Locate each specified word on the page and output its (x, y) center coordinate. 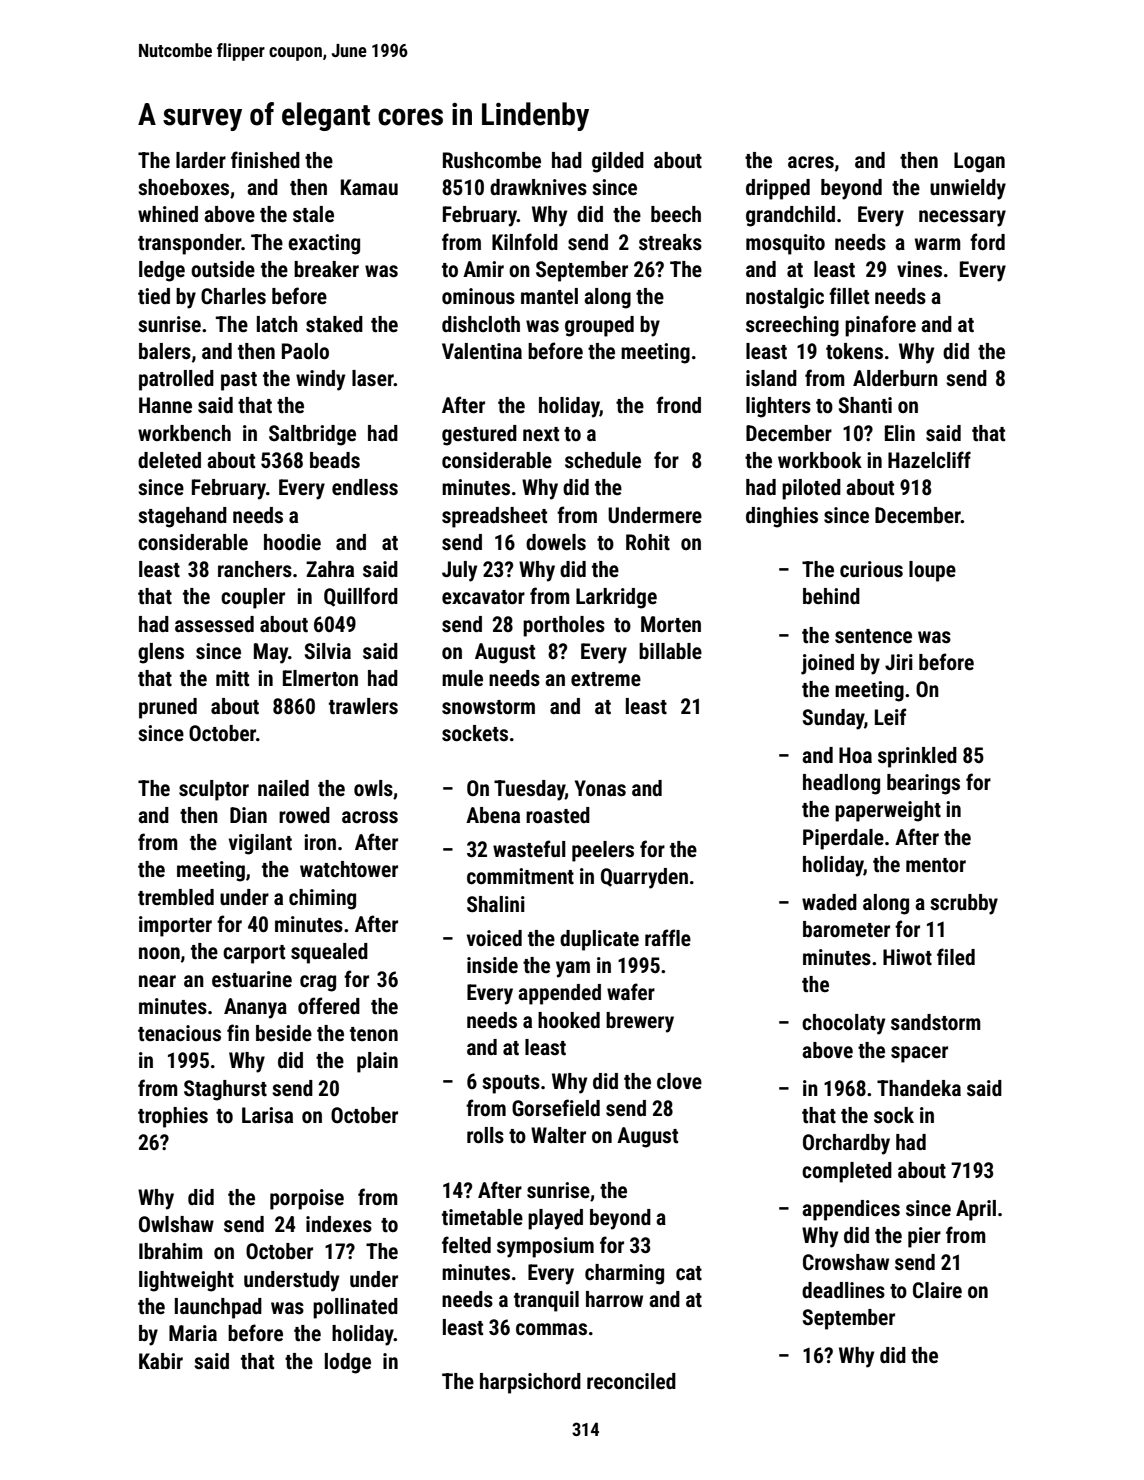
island (771, 378)
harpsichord (530, 1383)
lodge (348, 1363)
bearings (923, 784)
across (370, 817)
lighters (778, 407)
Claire (937, 1290)
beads (335, 460)
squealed (329, 953)
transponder (189, 244)
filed (956, 957)
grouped (599, 326)
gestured (479, 435)
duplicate (599, 940)
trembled (176, 897)
